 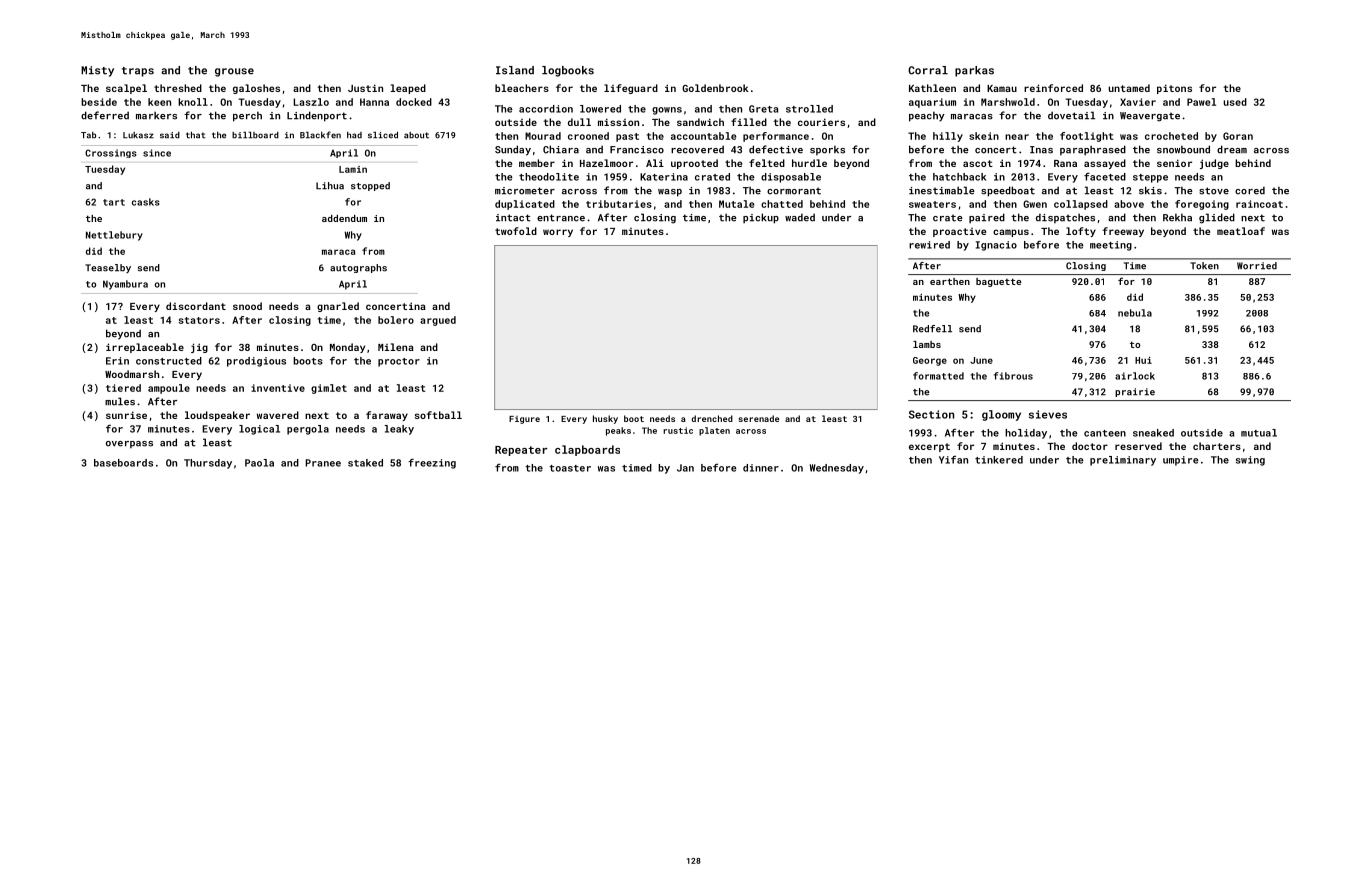 What do you see at coordinates (929, 245) in the screenshot?
I see `rewired` at bounding box center [929, 245].
